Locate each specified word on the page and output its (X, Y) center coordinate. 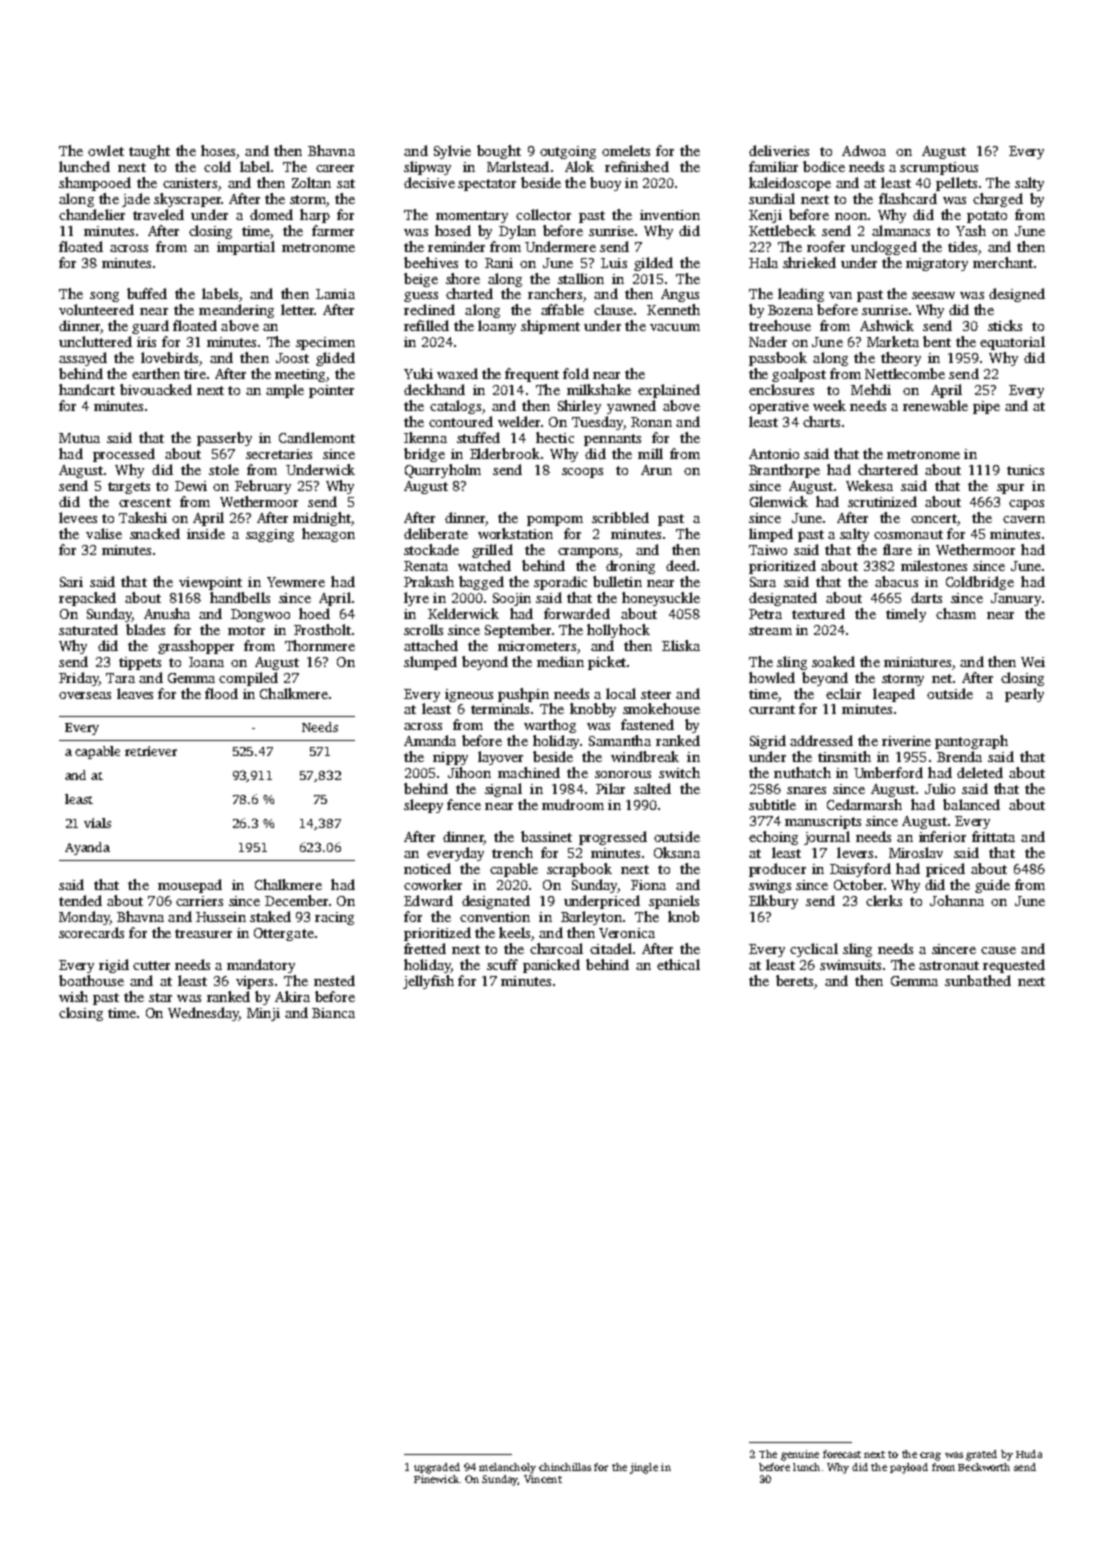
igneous (469, 695)
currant (772, 709)
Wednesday (203, 1014)
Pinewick (436, 1479)
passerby (224, 439)
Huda (1029, 1454)
